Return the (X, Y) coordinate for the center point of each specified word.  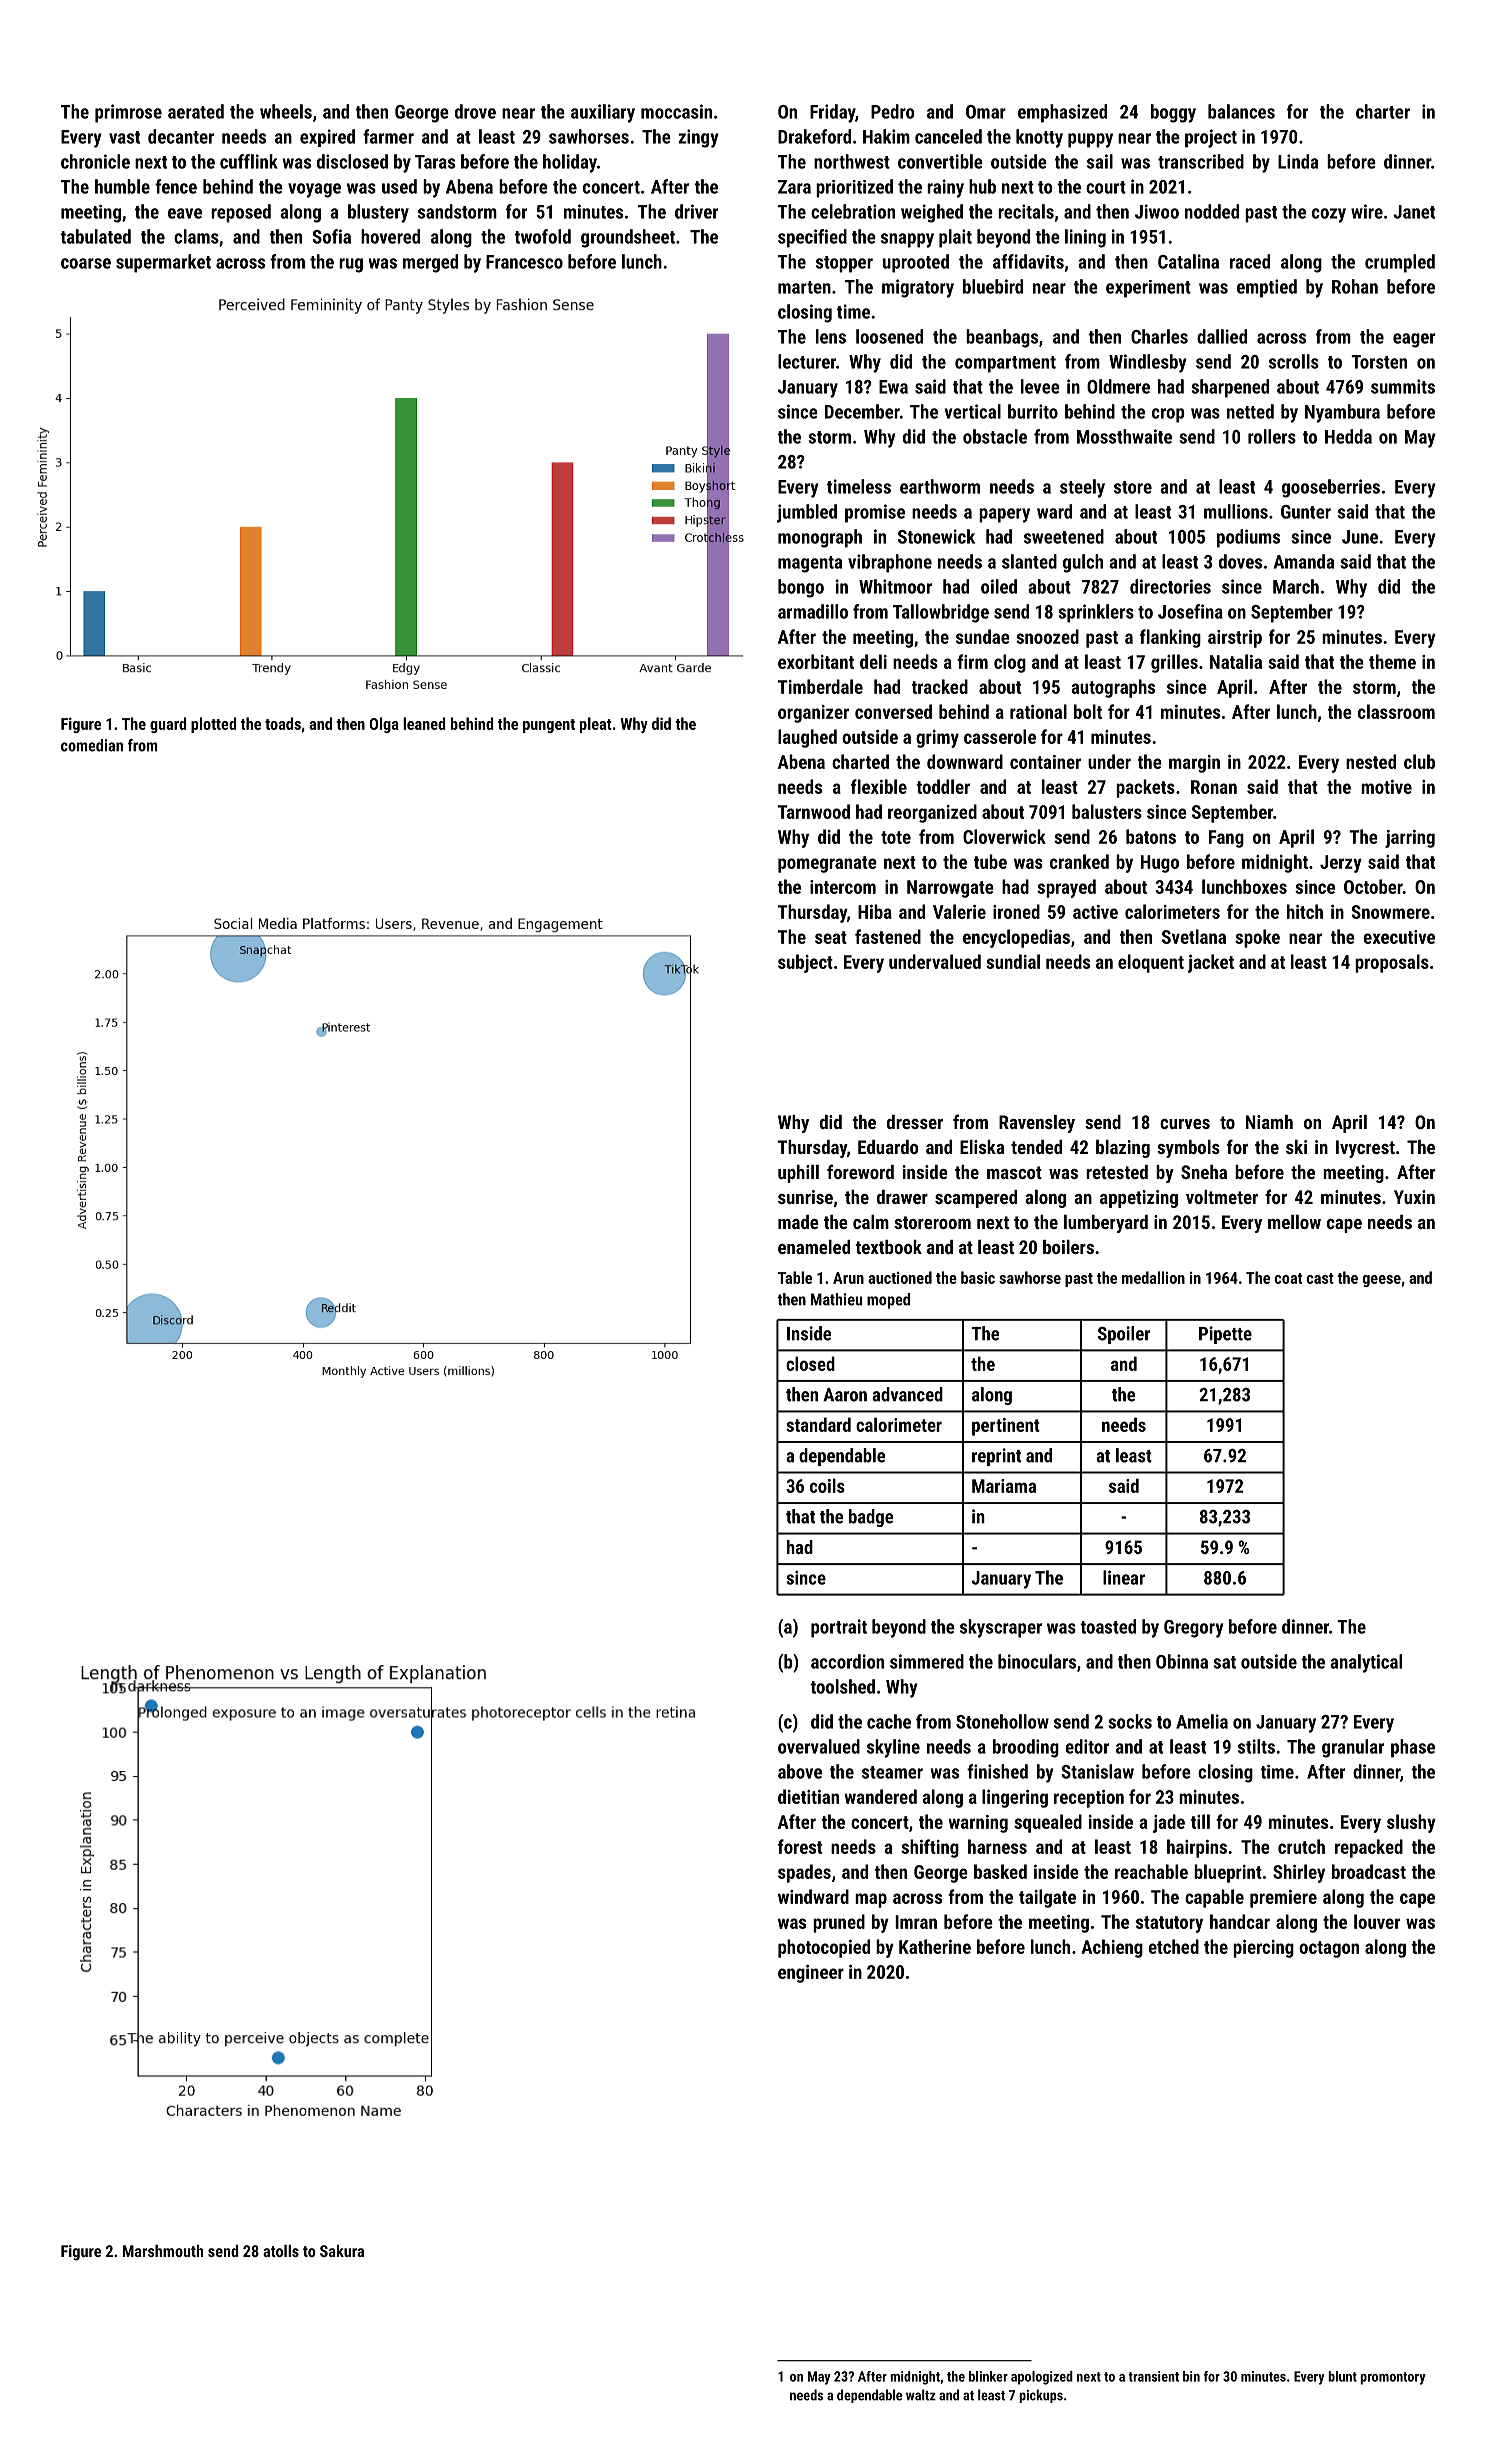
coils (827, 1485)
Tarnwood (814, 811)
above (800, 1771)
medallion (1153, 1277)
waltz (921, 2395)
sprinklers (1096, 613)
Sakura (342, 2251)
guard (168, 725)
